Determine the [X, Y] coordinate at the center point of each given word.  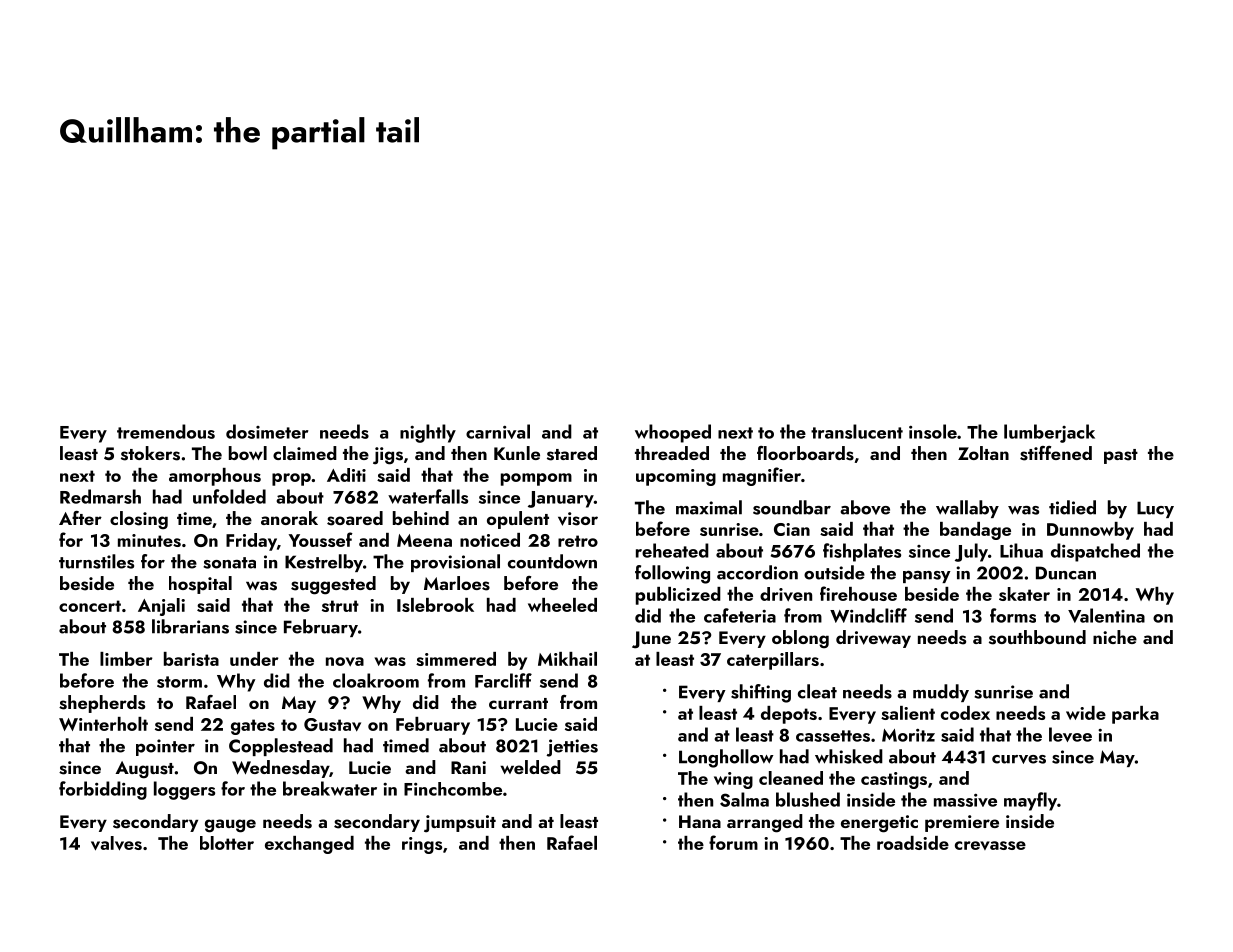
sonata [229, 563]
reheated [672, 550]
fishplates [862, 552]
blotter [227, 843]
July [971, 552]
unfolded [229, 496]
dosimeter [267, 431]
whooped [673, 433]
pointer [165, 747]
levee [1070, 734]
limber [126, 659]
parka [1135, 715]
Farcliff [503, 680]
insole [933, 431]
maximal [709, 507]
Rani [468, 767]
